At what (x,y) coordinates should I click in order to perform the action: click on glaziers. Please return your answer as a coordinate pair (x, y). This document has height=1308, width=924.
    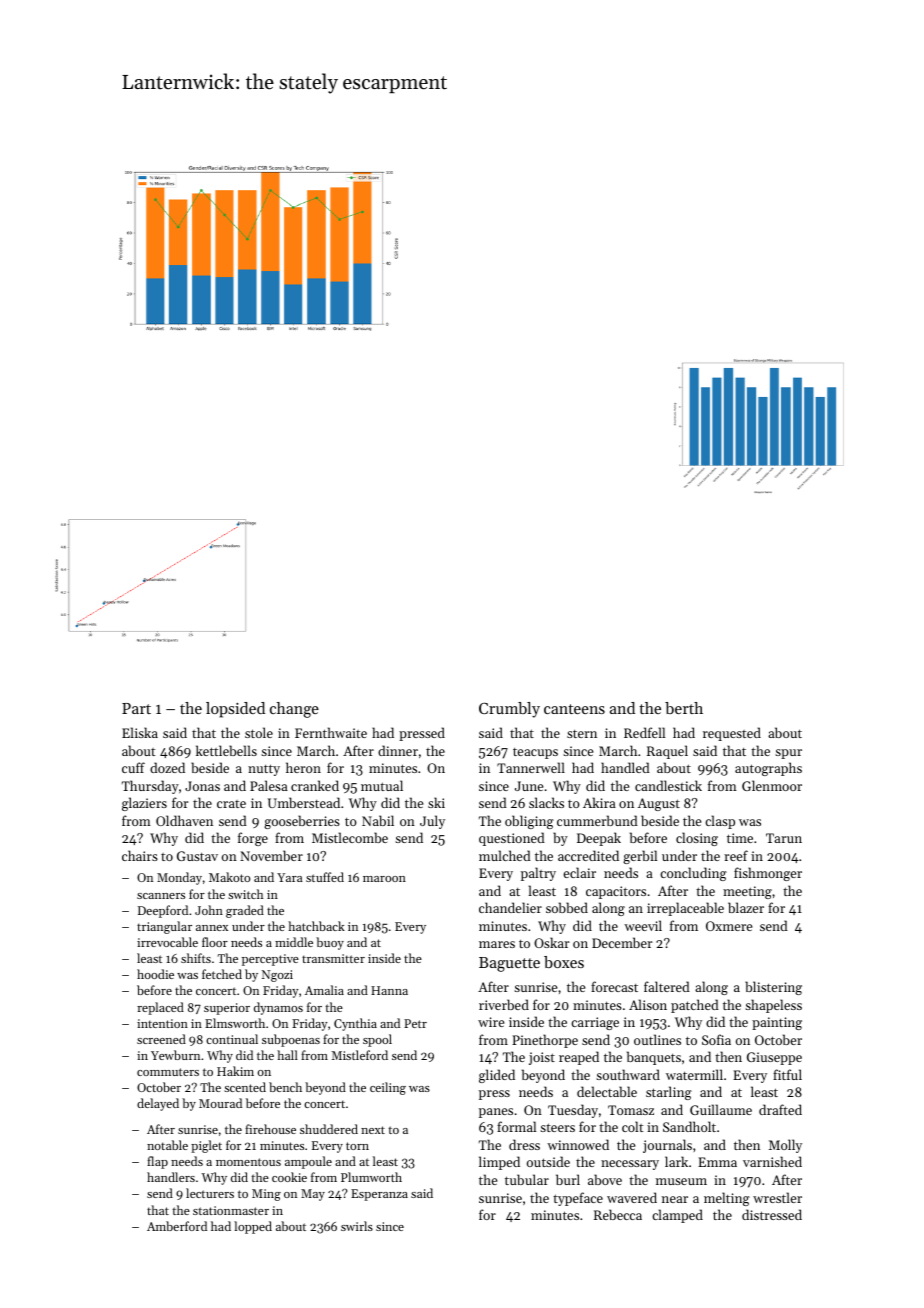
    Looking at the image, I should click on (144, 804).
